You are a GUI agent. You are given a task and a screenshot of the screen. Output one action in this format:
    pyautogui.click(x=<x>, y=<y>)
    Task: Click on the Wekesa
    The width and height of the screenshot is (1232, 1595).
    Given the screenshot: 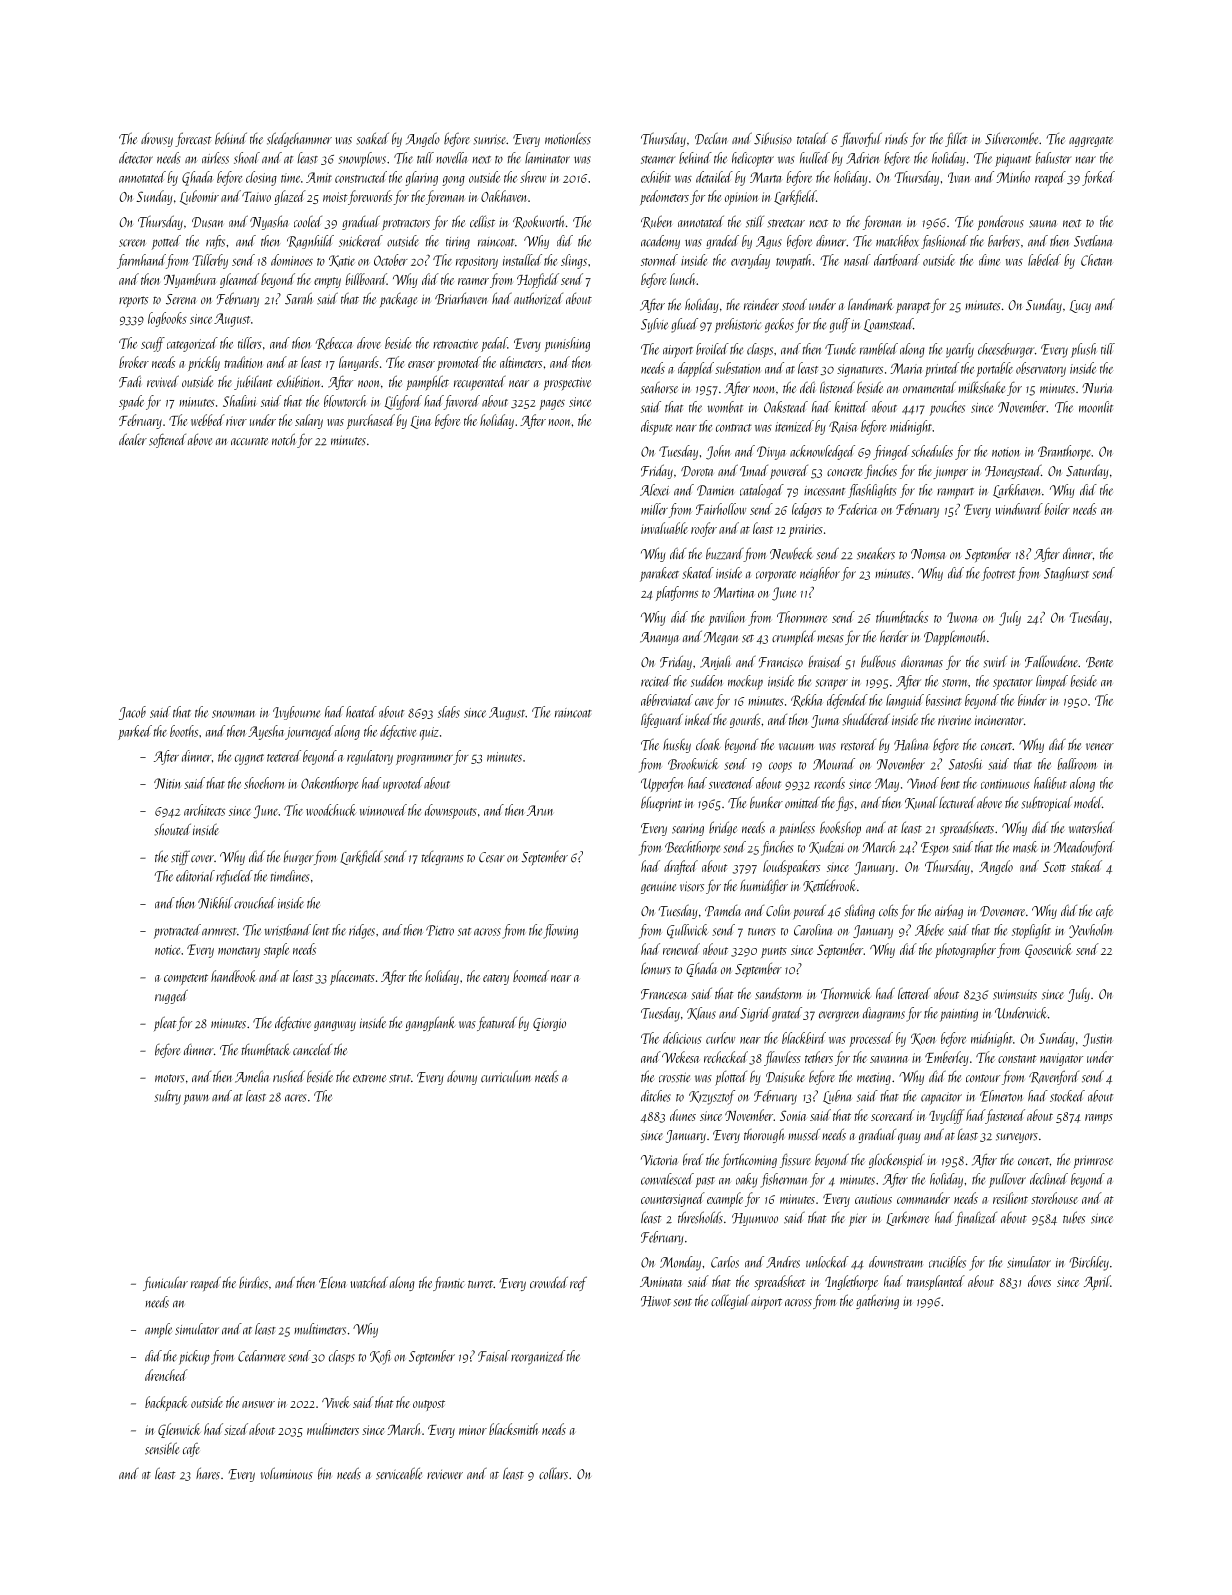 What is the action you would take?
    pyautogui.click(x=681, y=1057)
